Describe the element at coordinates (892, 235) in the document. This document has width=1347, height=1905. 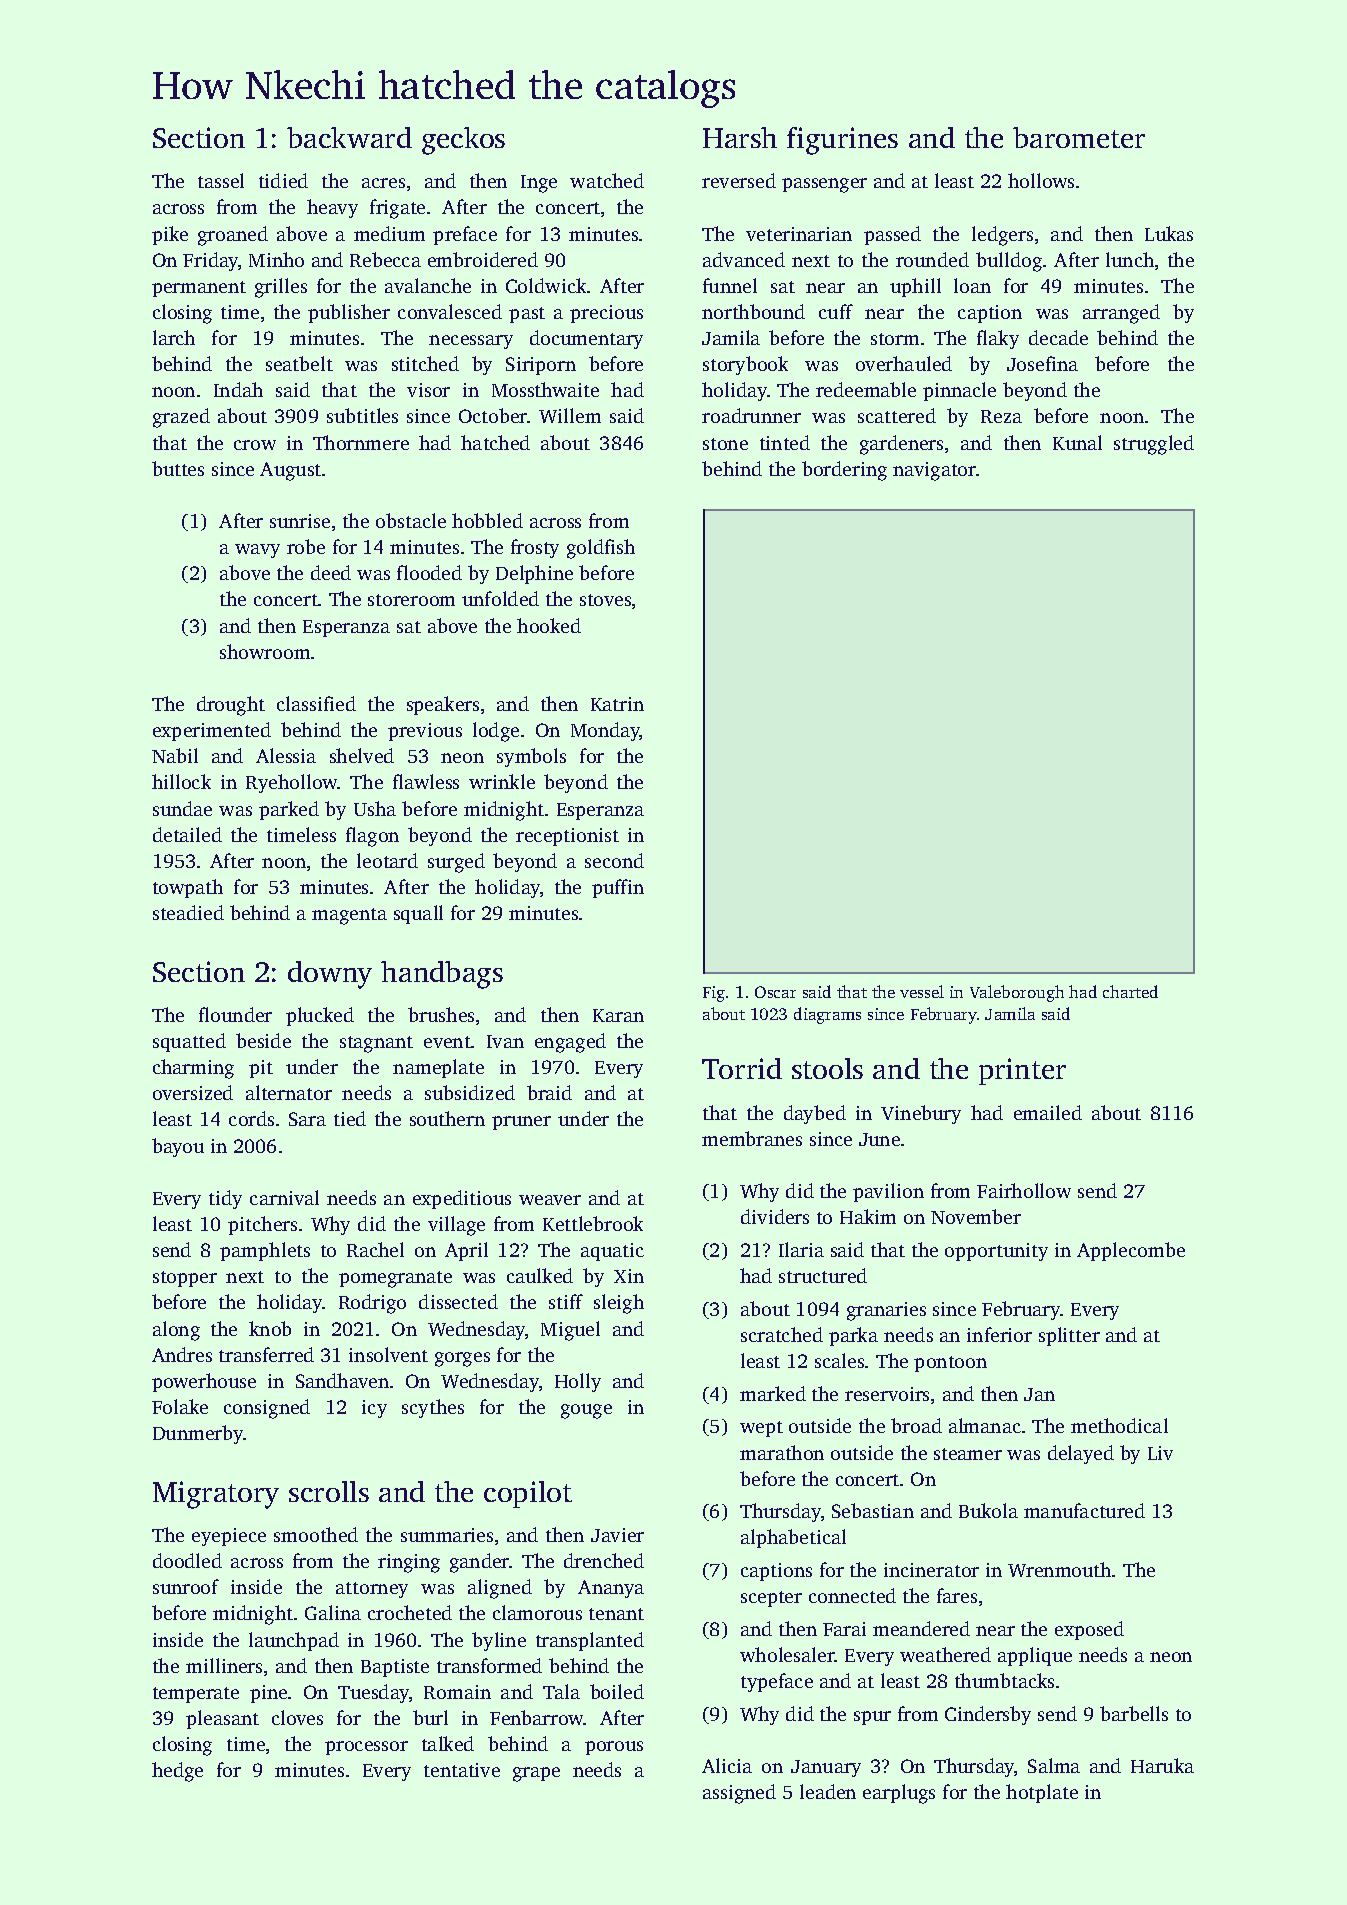
I see `passed` at that location.
